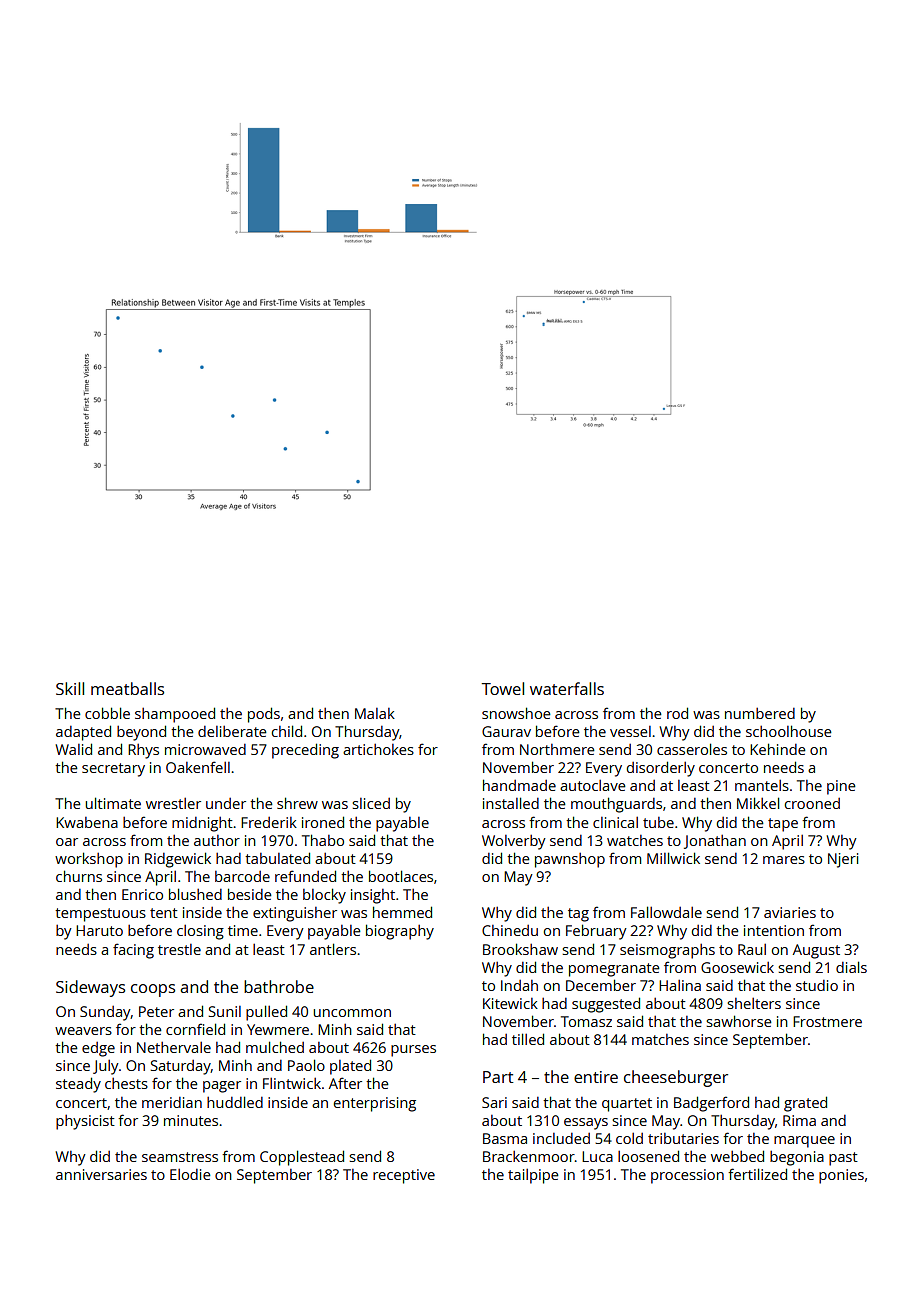  I want to click on rod, so click(677, 713).
